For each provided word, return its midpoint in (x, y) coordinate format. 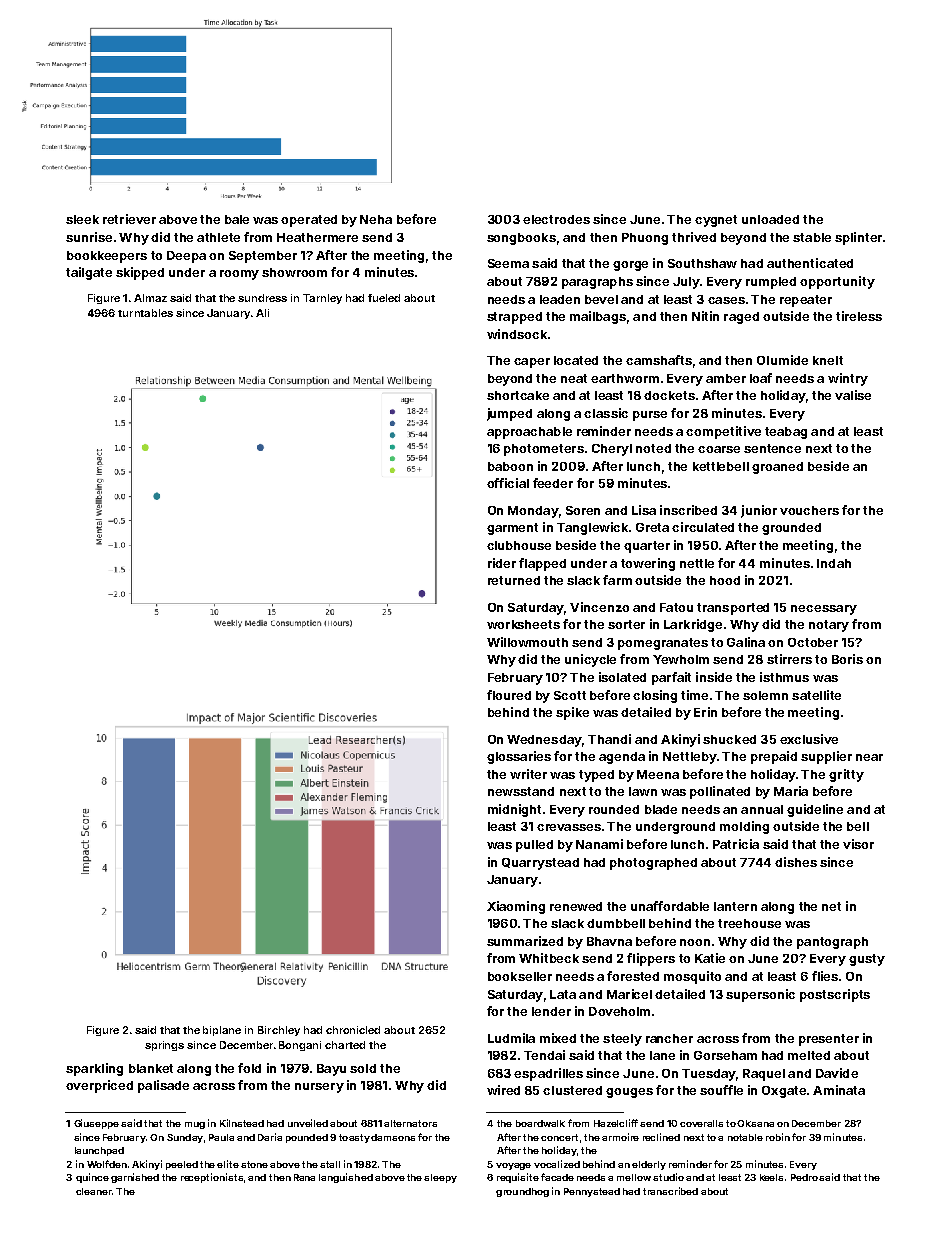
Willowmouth (527, 642)
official (508, 483)
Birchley (279, 1031)
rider (502, 563)
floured (509, 695)
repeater (806, 301)
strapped (514, 318)
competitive (723, 432)
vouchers (809, 510)
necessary (824, 610)
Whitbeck (549, 958)
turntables (145, 313)
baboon (510, 466)
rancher (669, 1038)
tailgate (89, 273)
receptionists (212, 1178)
